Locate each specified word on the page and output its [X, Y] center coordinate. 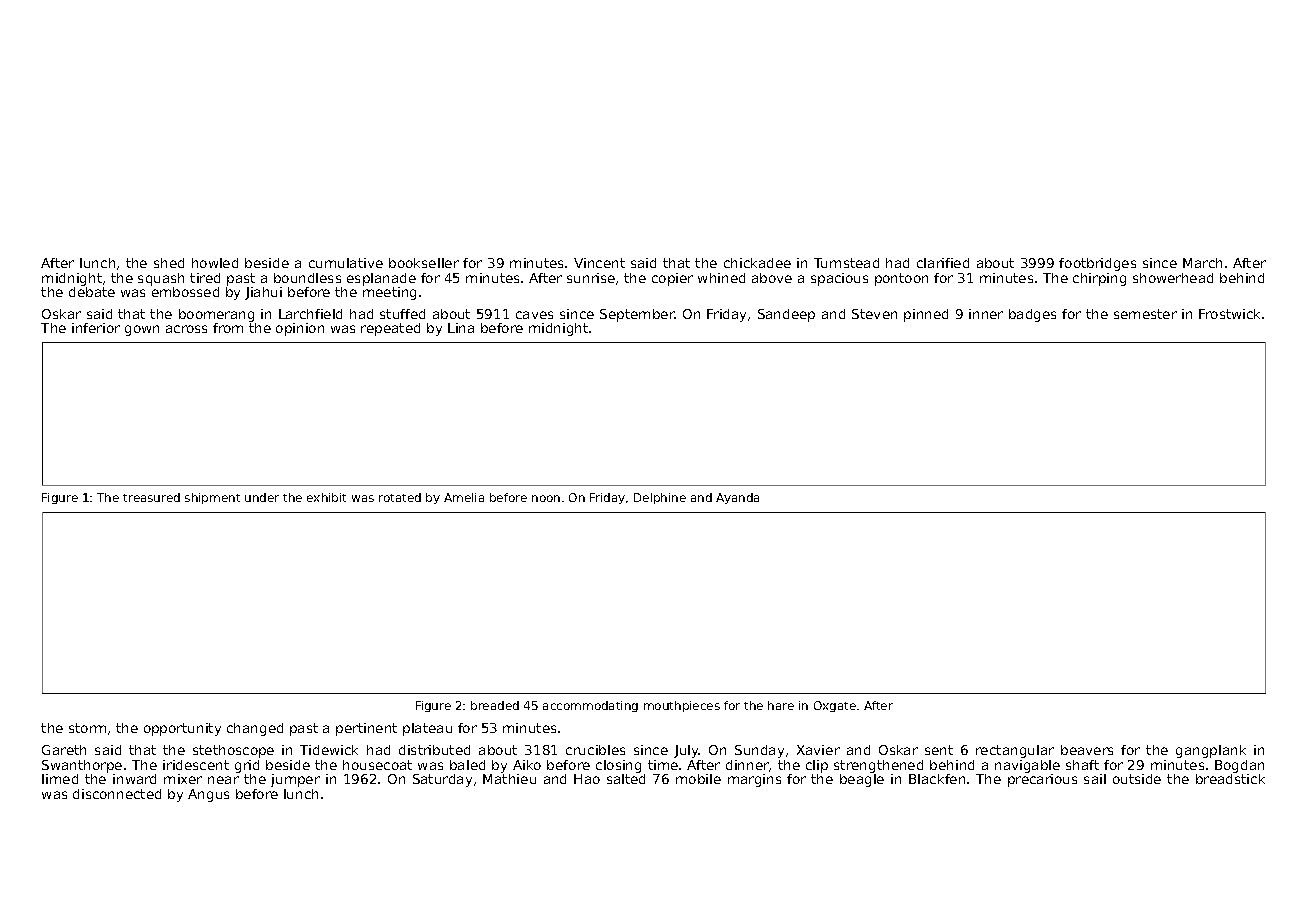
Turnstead [846, 263]
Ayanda [737, 498]
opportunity [182, 729]
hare [781, 705]
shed [169, 263]
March [1202, 263]
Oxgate [835, 706]
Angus [208, 795]
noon [546, 498]
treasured [151, 497]
